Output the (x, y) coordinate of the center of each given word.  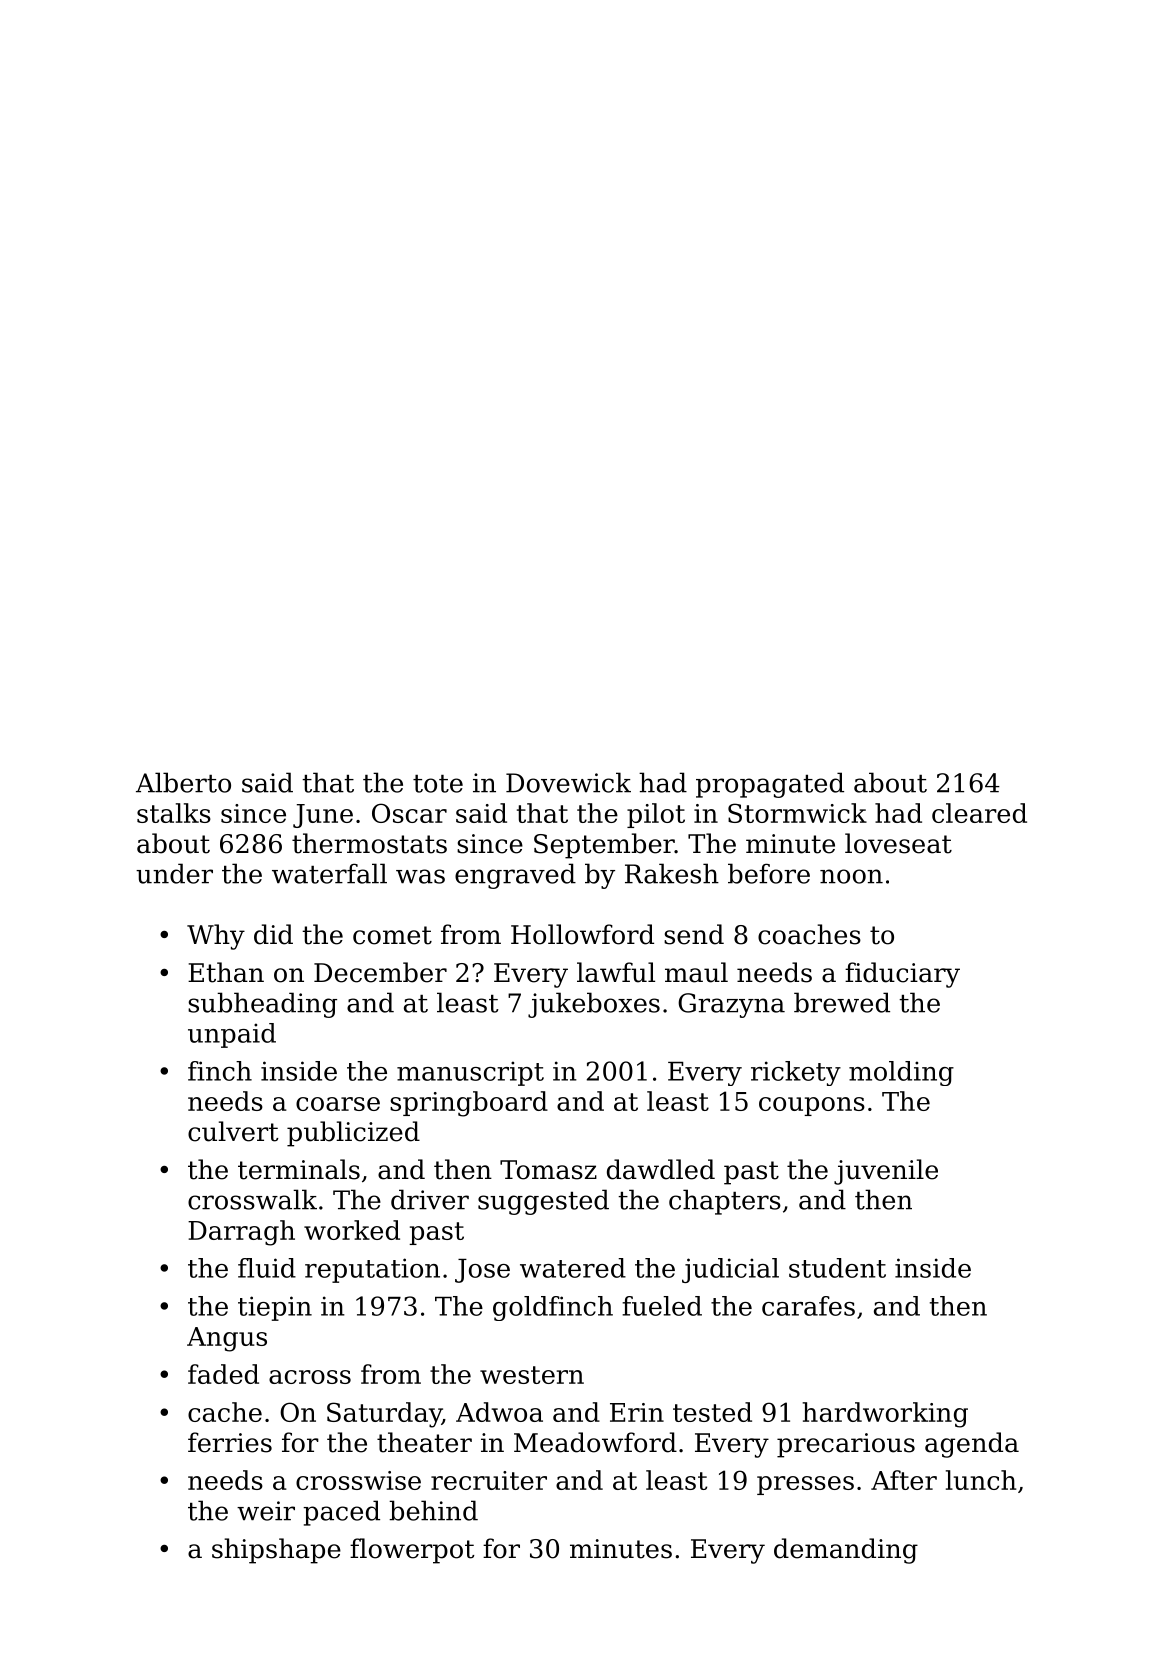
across (310, 1377)
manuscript (470, 1073)
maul (696, 972)
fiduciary (902, 975)
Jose (482, 1271)
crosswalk (252, 1199)
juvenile (886, 1172)
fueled (662, 1306)
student (837, 1268)
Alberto (183, 782)
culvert (233, 1131)
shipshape (276, 1551)
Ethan (226, 972)
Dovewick (568, 782)
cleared (979, 813)
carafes (808, 1306)
